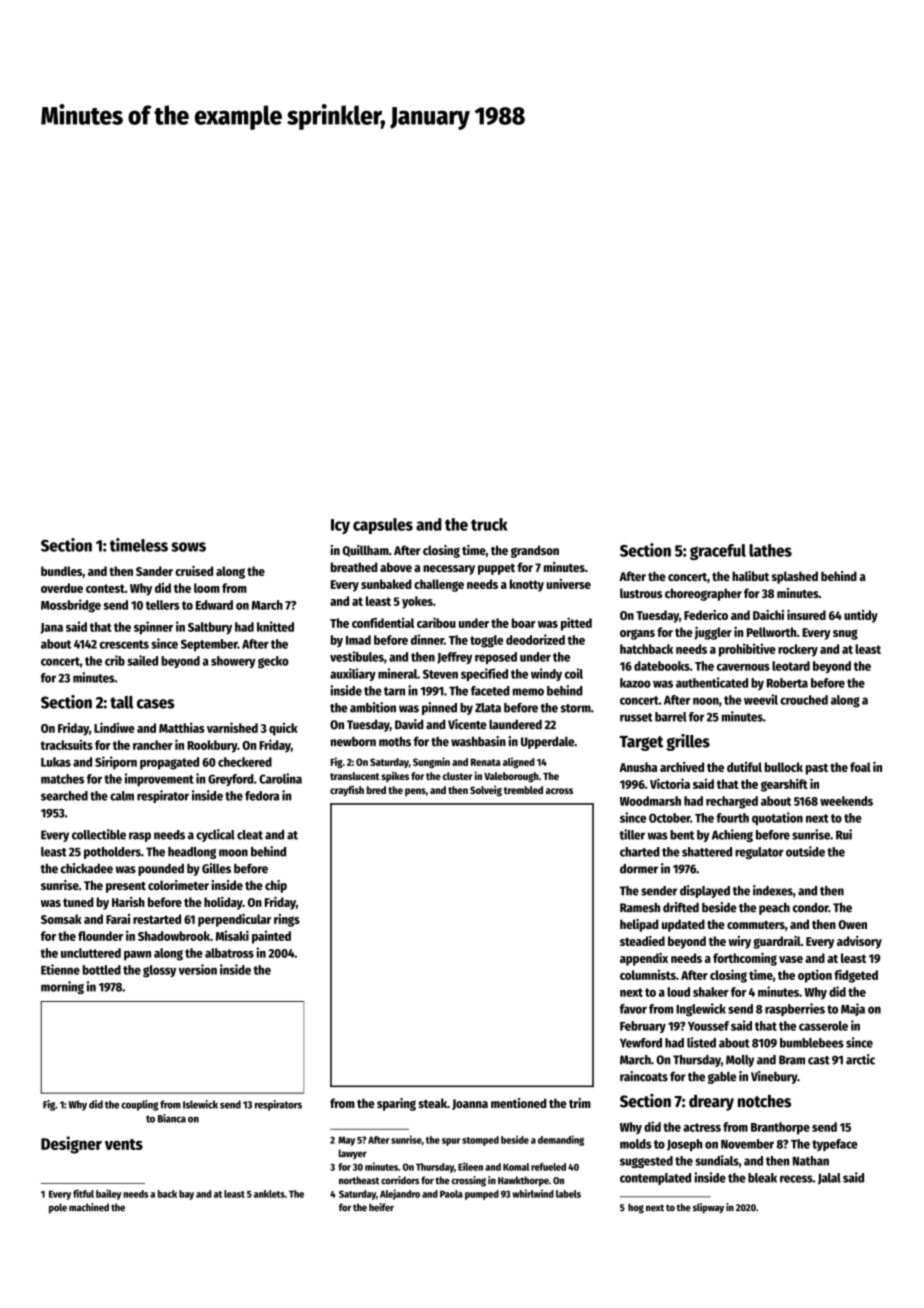 The width and height of the screenshot is (924, 1308). What do you see at coordinates (489, 524) in the screenshot?
I see `truck` at bounding box center [489, 524].
